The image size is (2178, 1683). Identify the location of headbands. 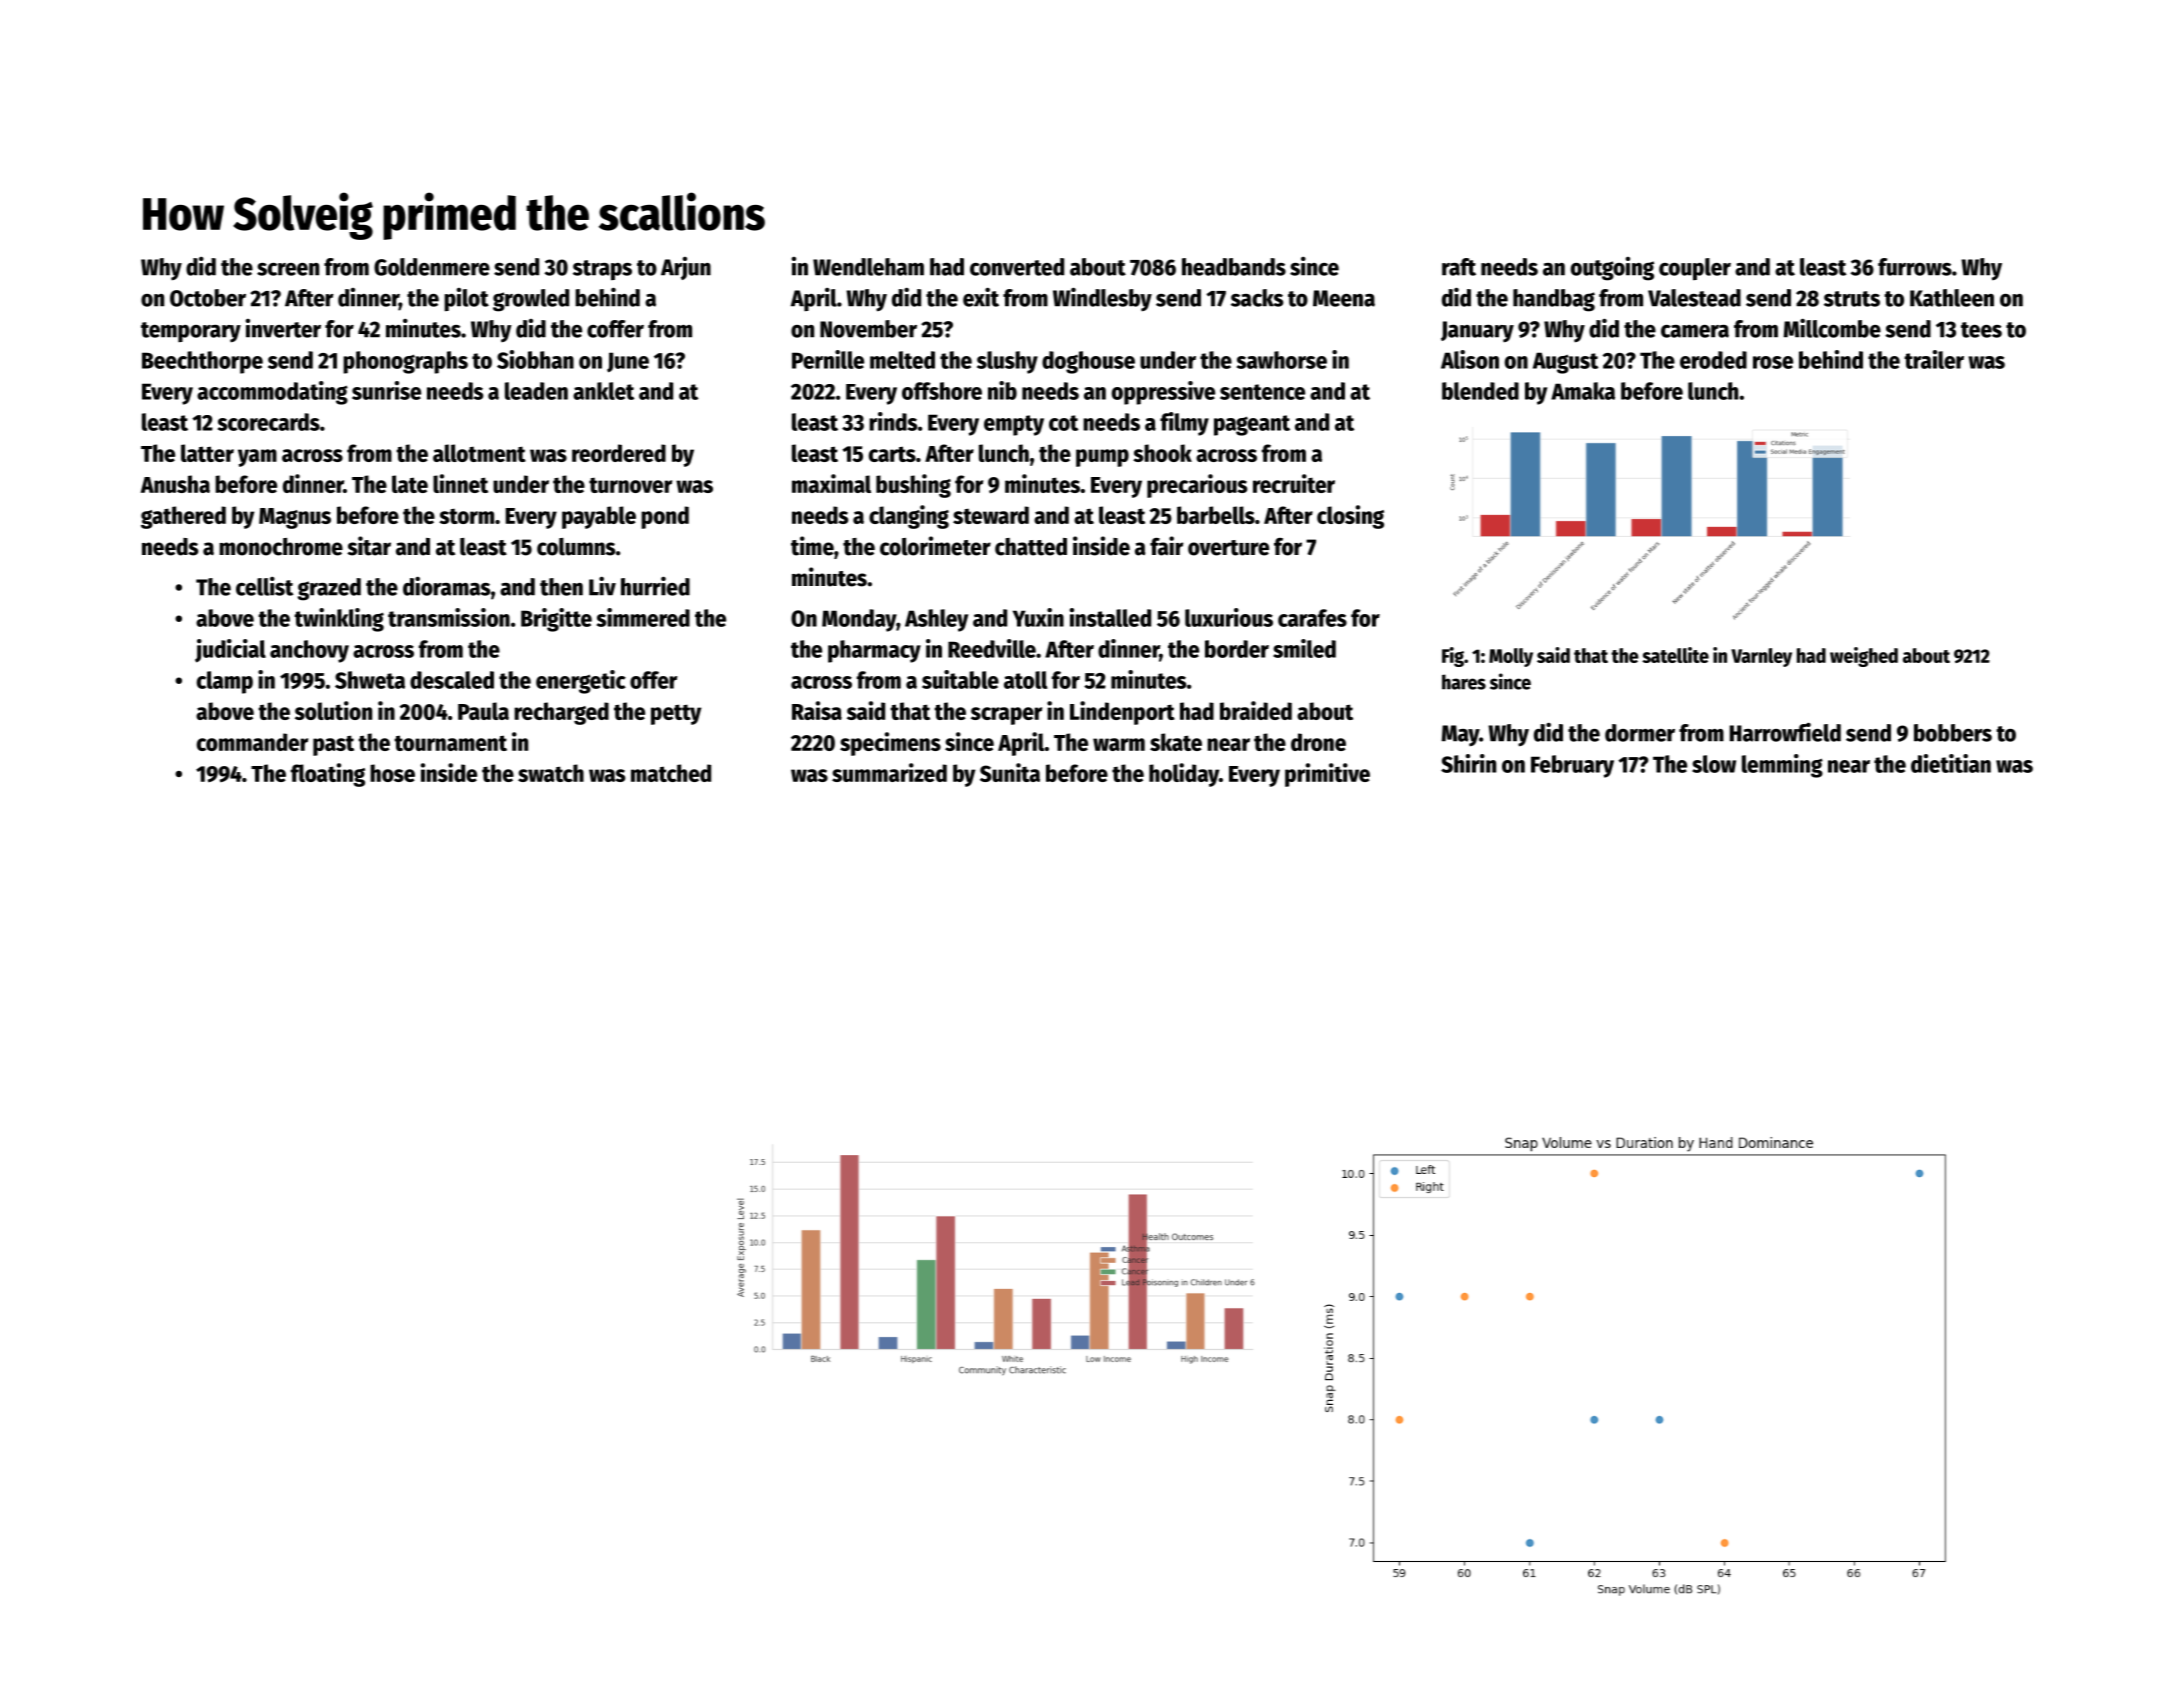
(1234, 267).
